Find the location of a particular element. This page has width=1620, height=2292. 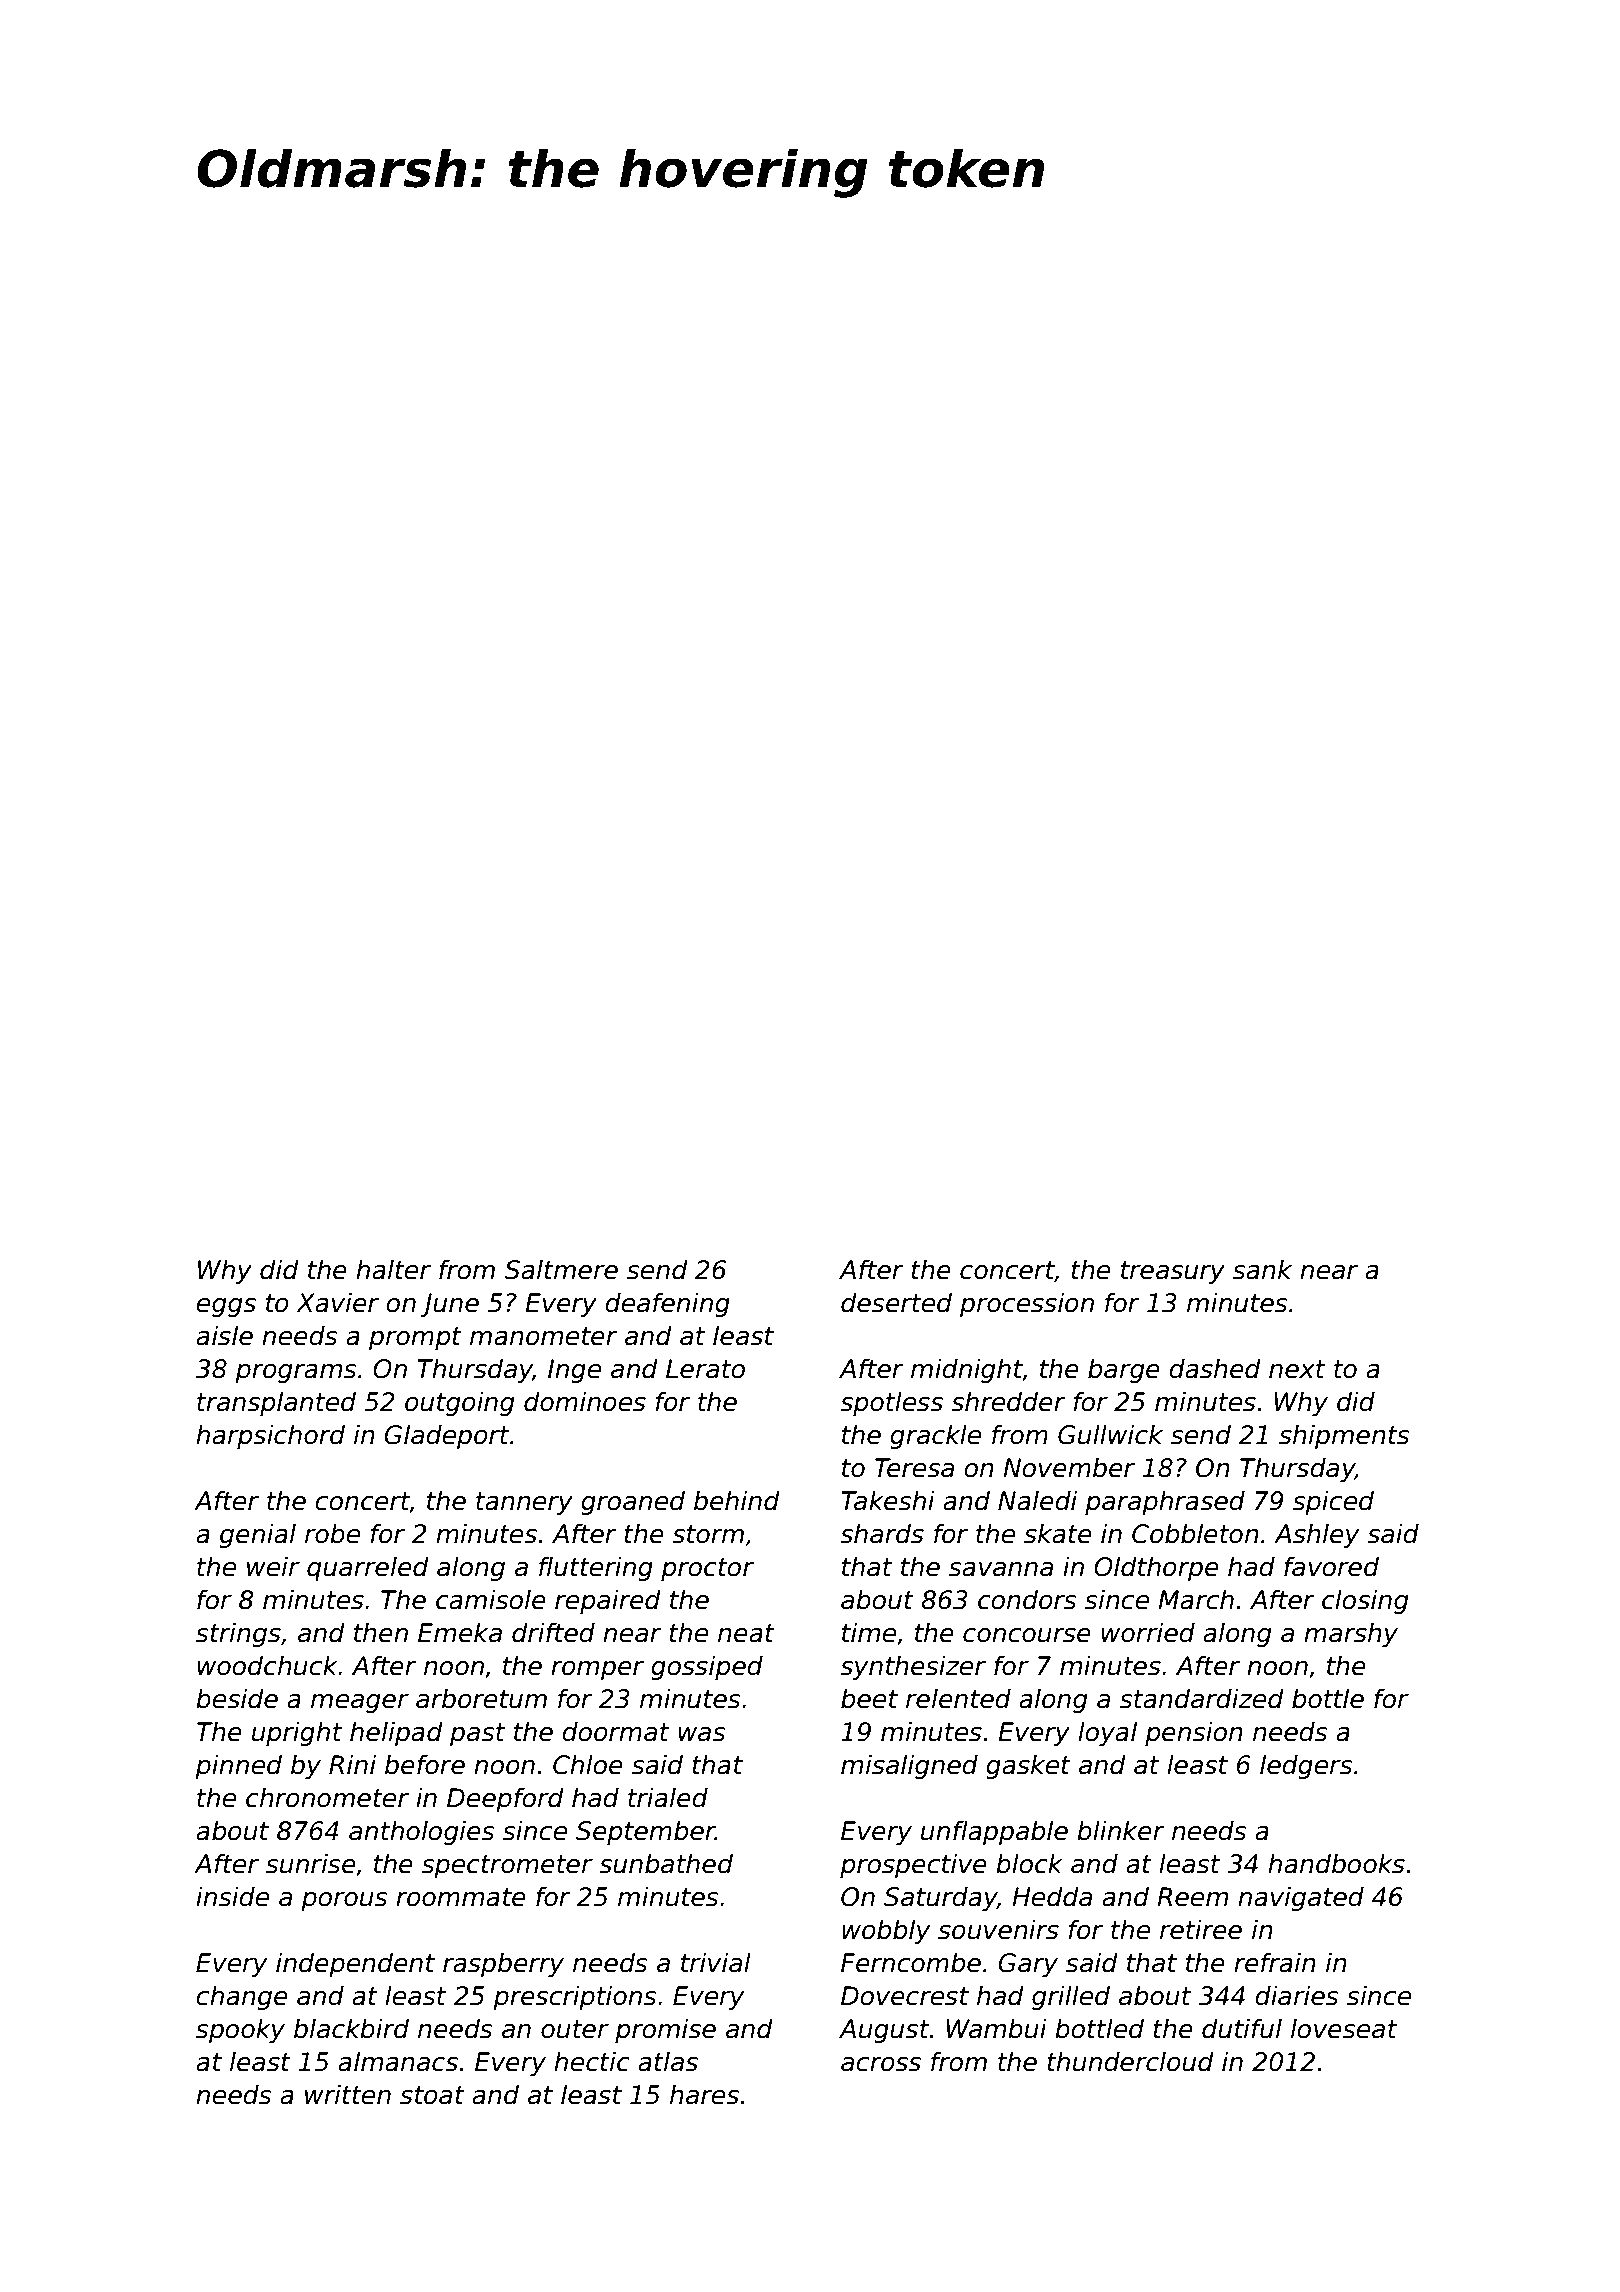

ledgers is located at coordinates (1306, 1766).
